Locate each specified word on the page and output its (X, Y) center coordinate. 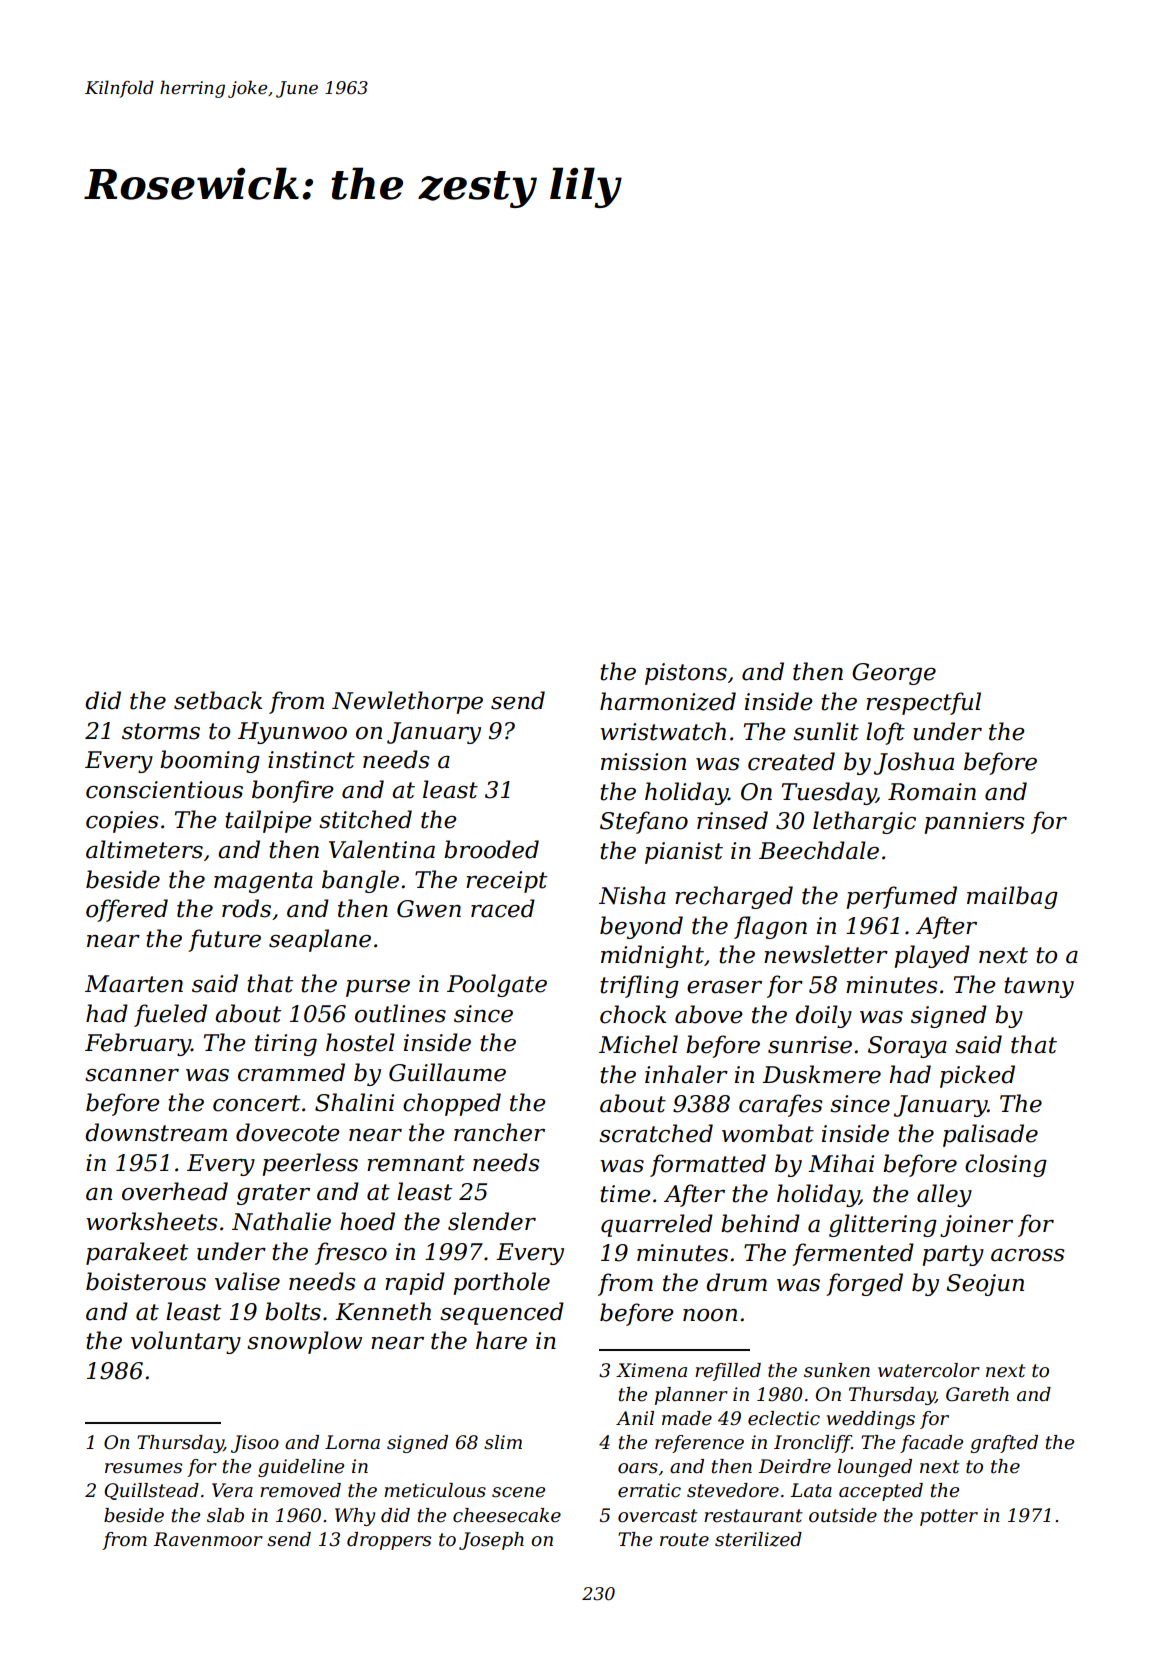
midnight (652, 956)
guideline (301, 1468)
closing (1006, 1165)
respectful (923, 703)
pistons (686, 674)
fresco (351, 1253)
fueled (170, 1015)
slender (492, 1221)
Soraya (907, 1047)
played (932, 956)
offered (127, 910)
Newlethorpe (407, 702)
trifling (639, 986)
